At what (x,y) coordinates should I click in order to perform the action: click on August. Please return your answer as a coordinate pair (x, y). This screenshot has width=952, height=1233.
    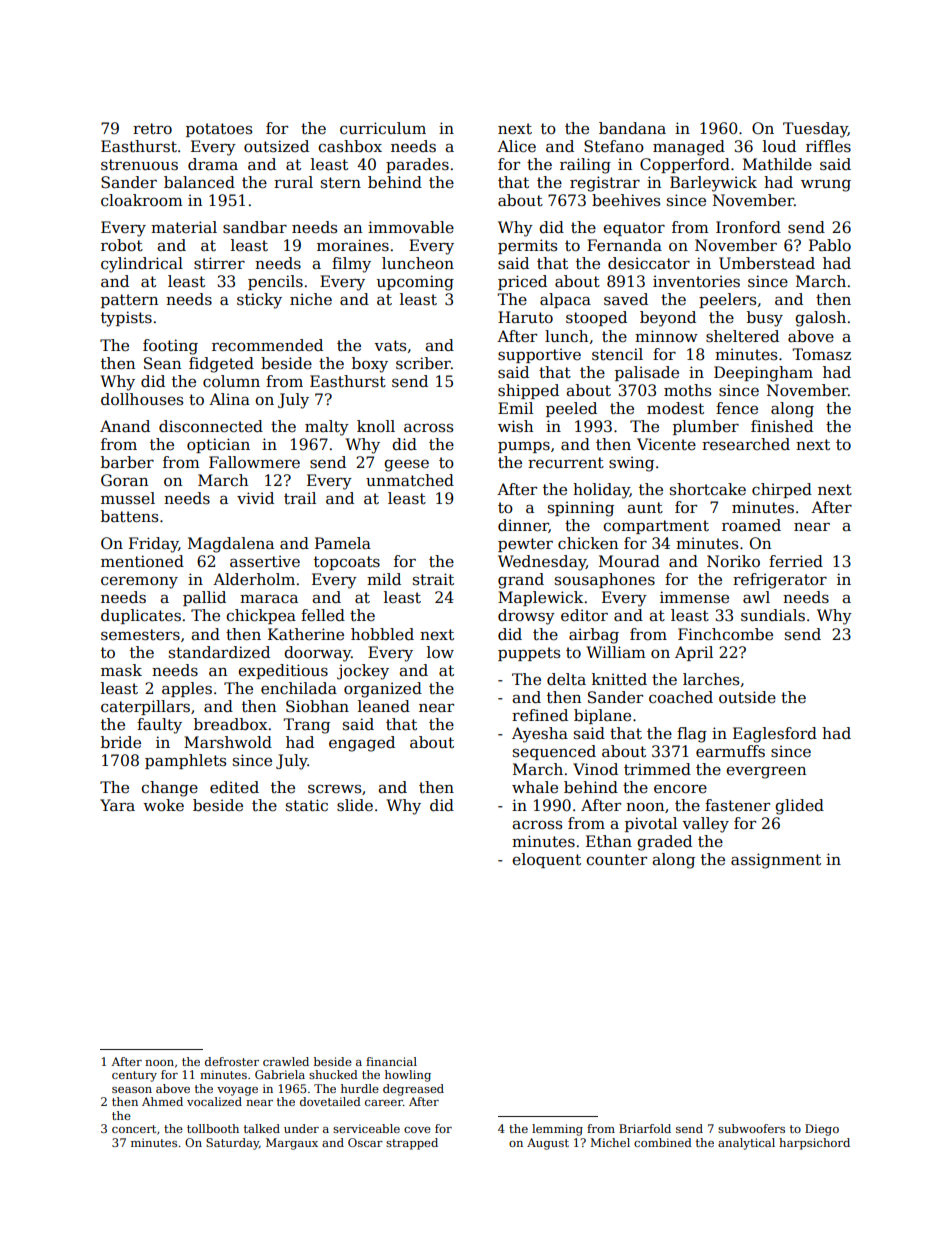
    Looking at the image, I should click on (548, 1144).
